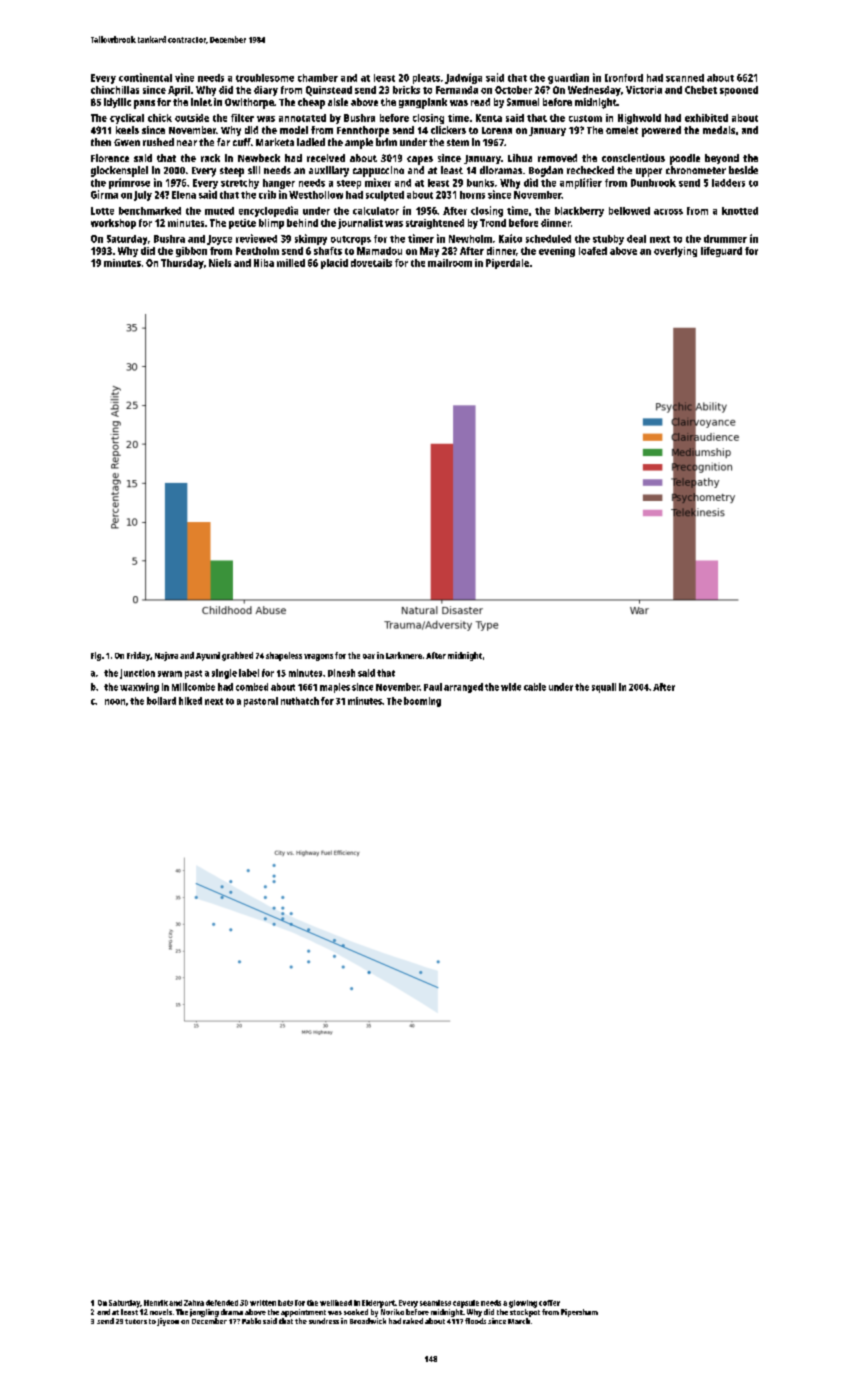 The width and height of the screenshot is (849, 1400). I want to click on Henrik, so click(156, 1303).
